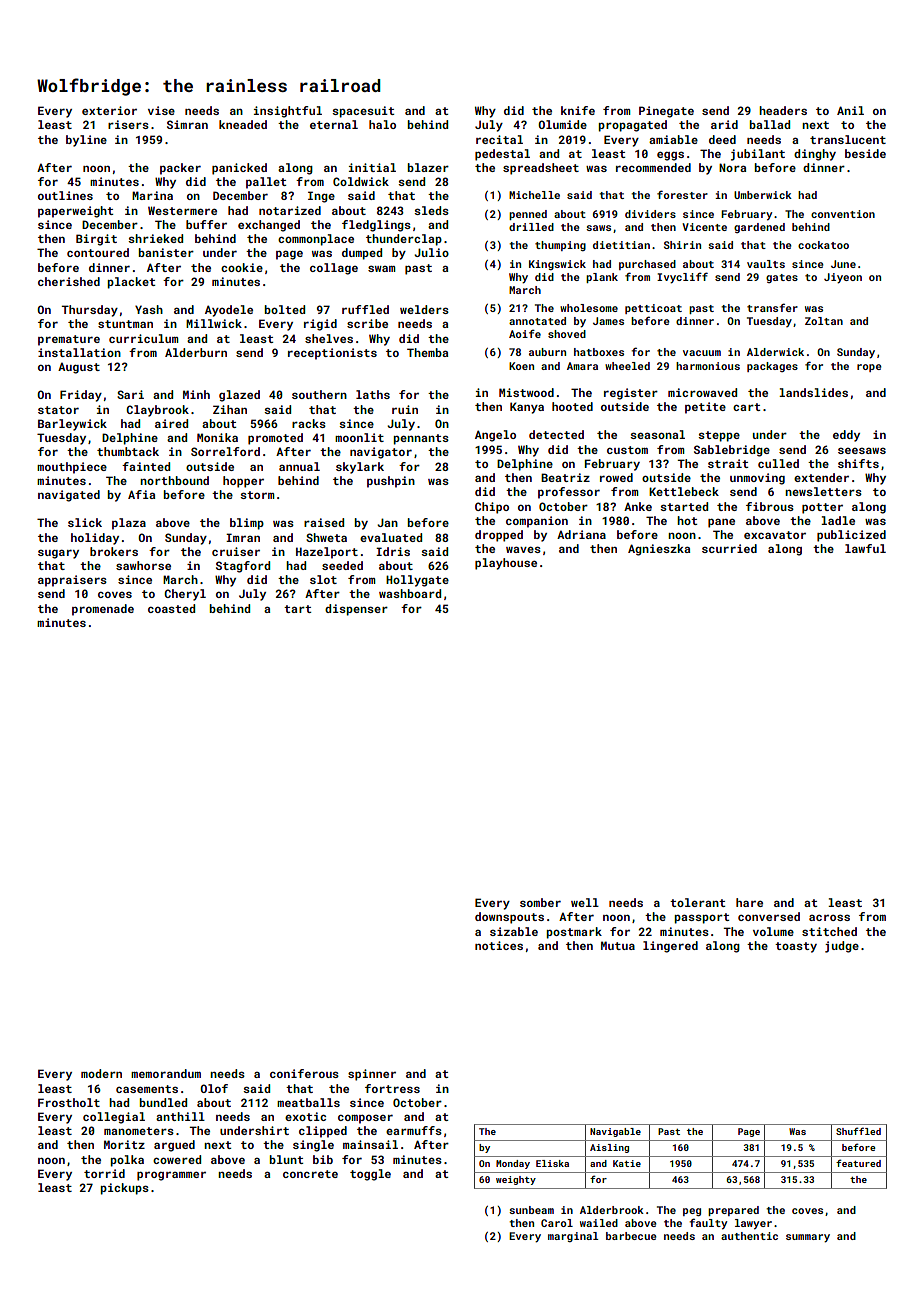  What do you see at coordinates (109, 110) in the document?
I see `exterior` at bounding box center [109, 110].
